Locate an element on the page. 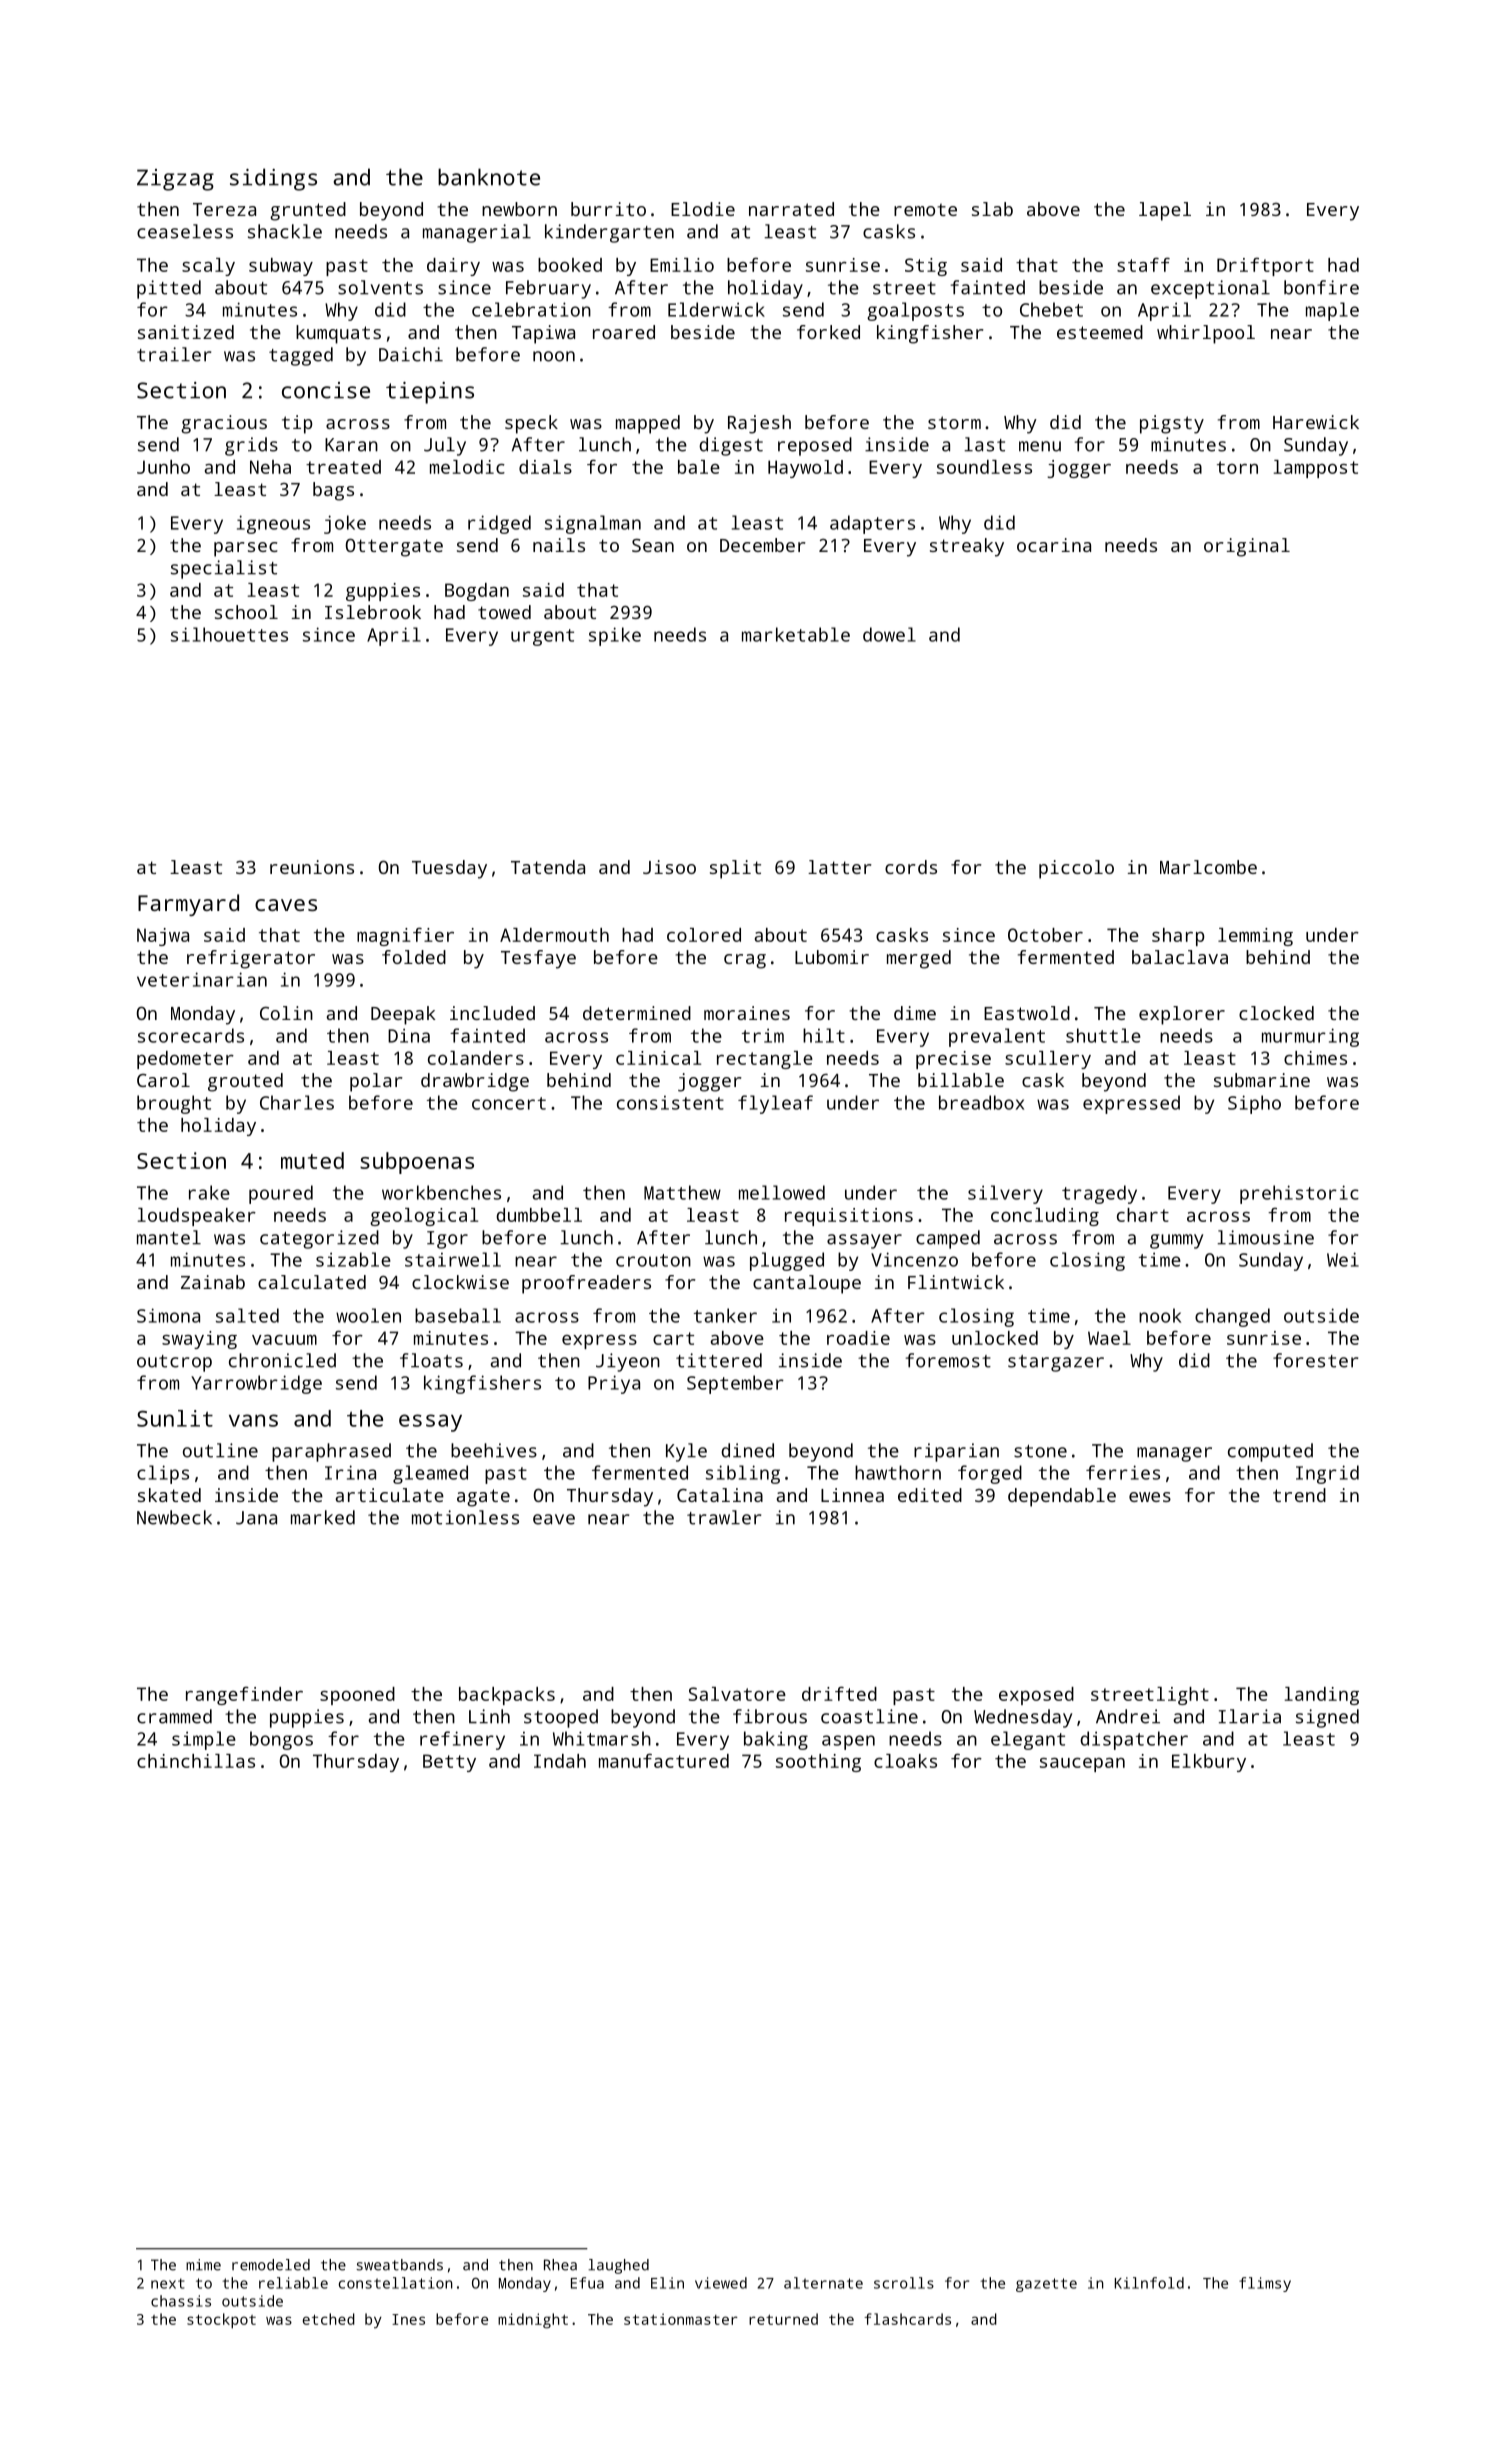  Marlcombe is located at coordinates (1208, 867).
